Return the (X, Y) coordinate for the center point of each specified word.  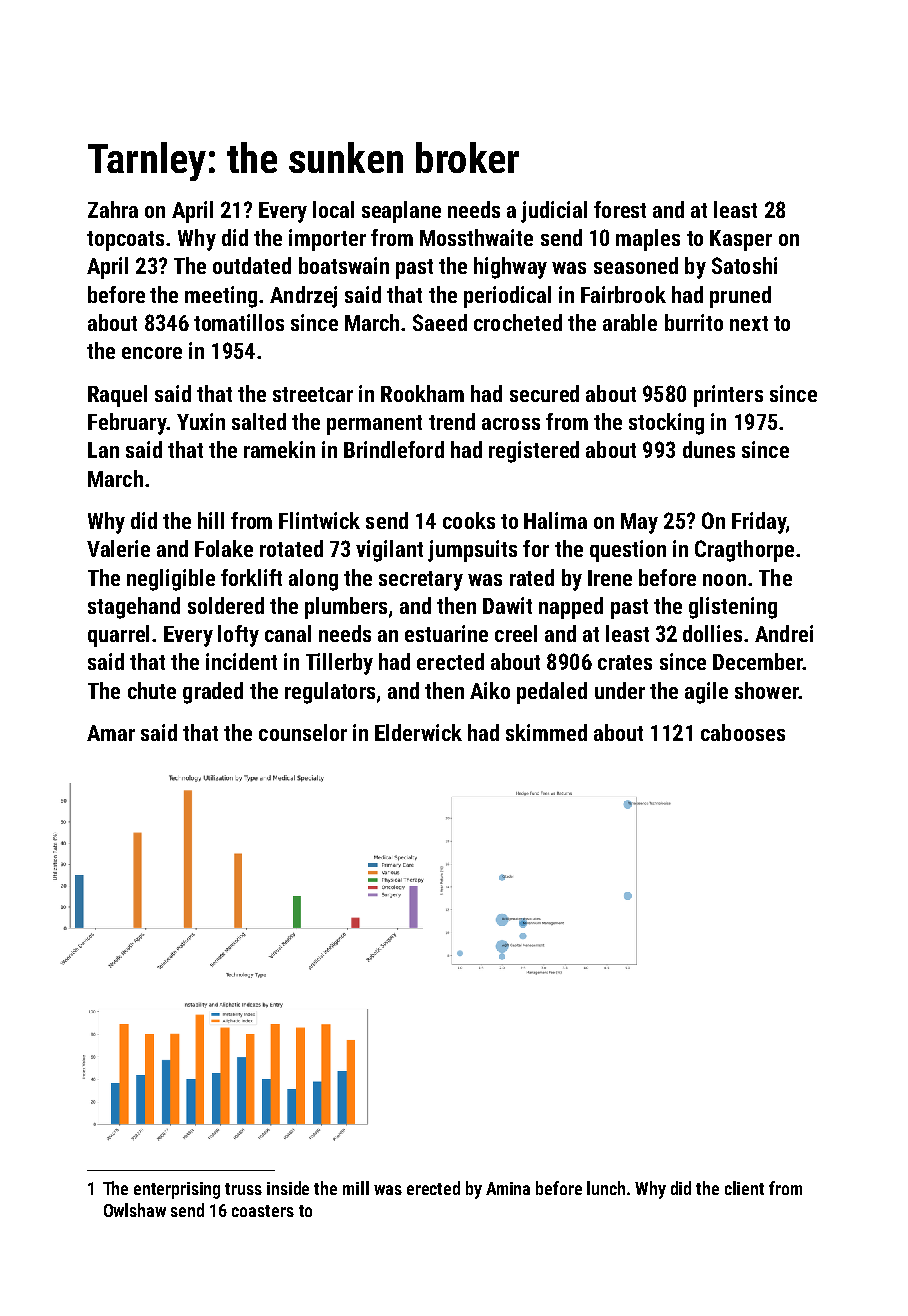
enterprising (177, 1190)
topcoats (125, 241)
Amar (111, 733)
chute (152, 690)
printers (728, 396)
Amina (508, 1188)
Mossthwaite (476, 237)
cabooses (743, 732)
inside (288, 1188)
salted (259, 421)
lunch (606, 1188)
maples (648, 240)
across (511, 424)
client (744, 1188)
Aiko (490, 690)
